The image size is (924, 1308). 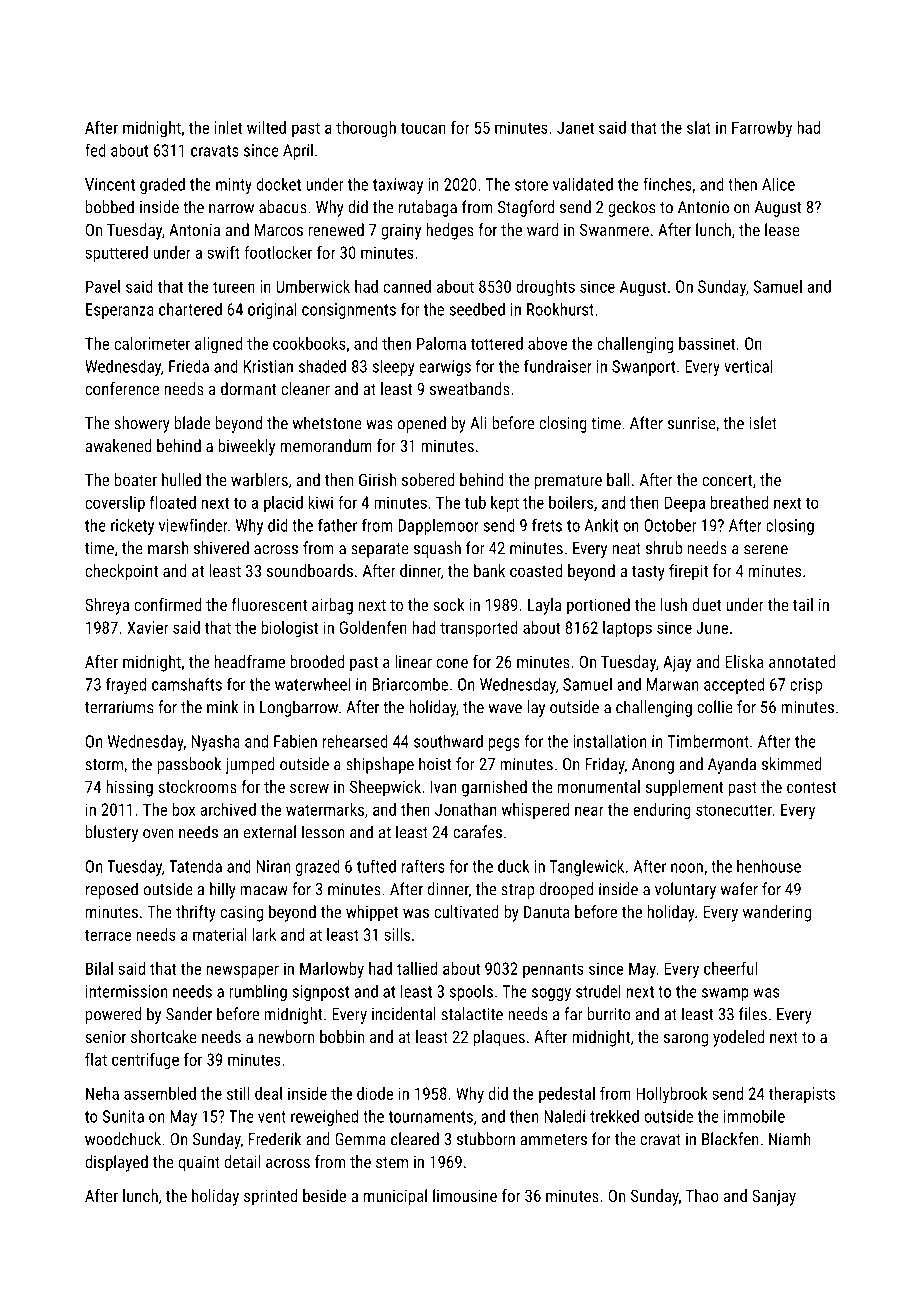 What do you see at coordinates (423, 128) in the screenshot?
I see `toucan` at bounding box center [423, 128].
